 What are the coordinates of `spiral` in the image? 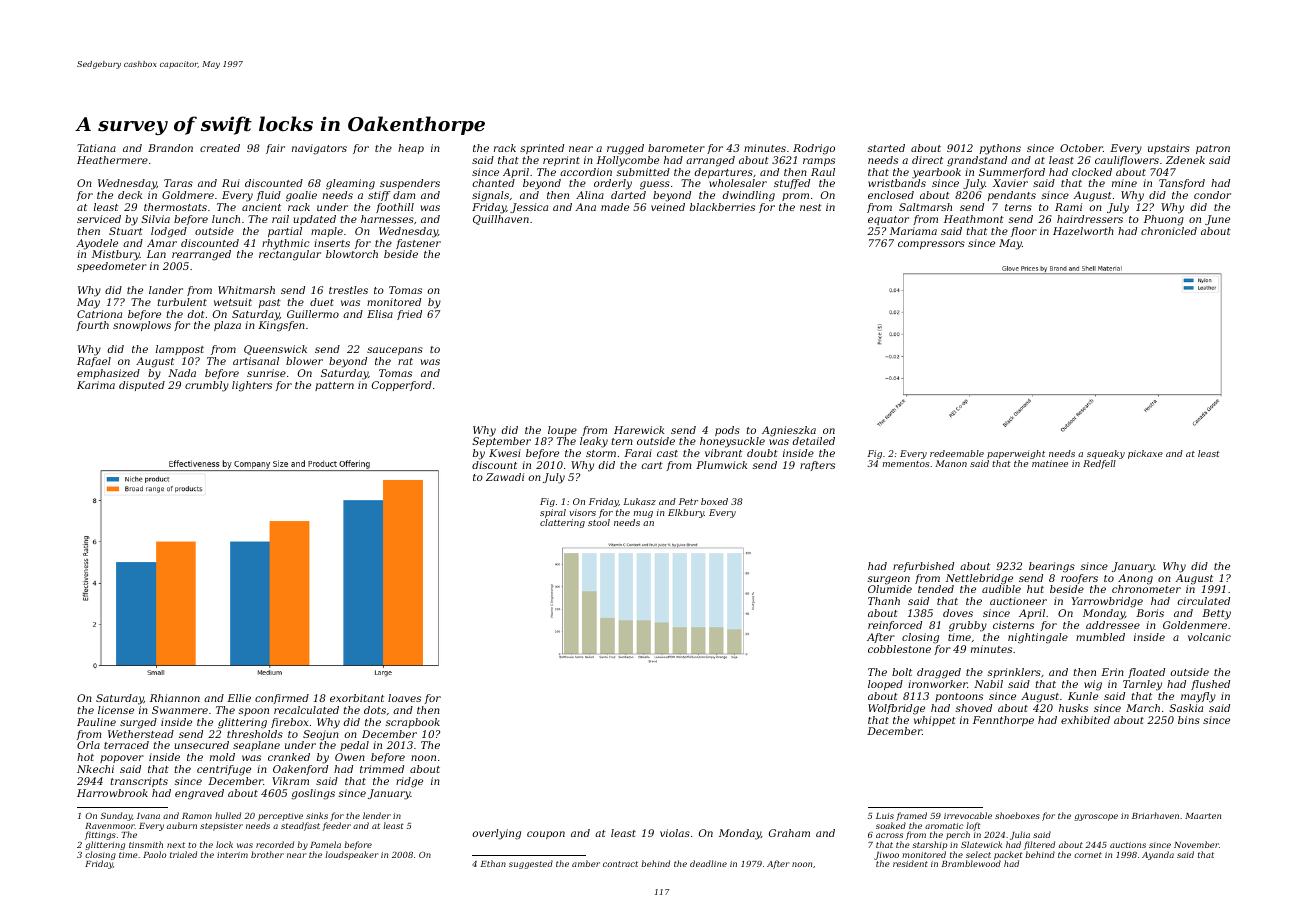 It's located at (553, 513).
